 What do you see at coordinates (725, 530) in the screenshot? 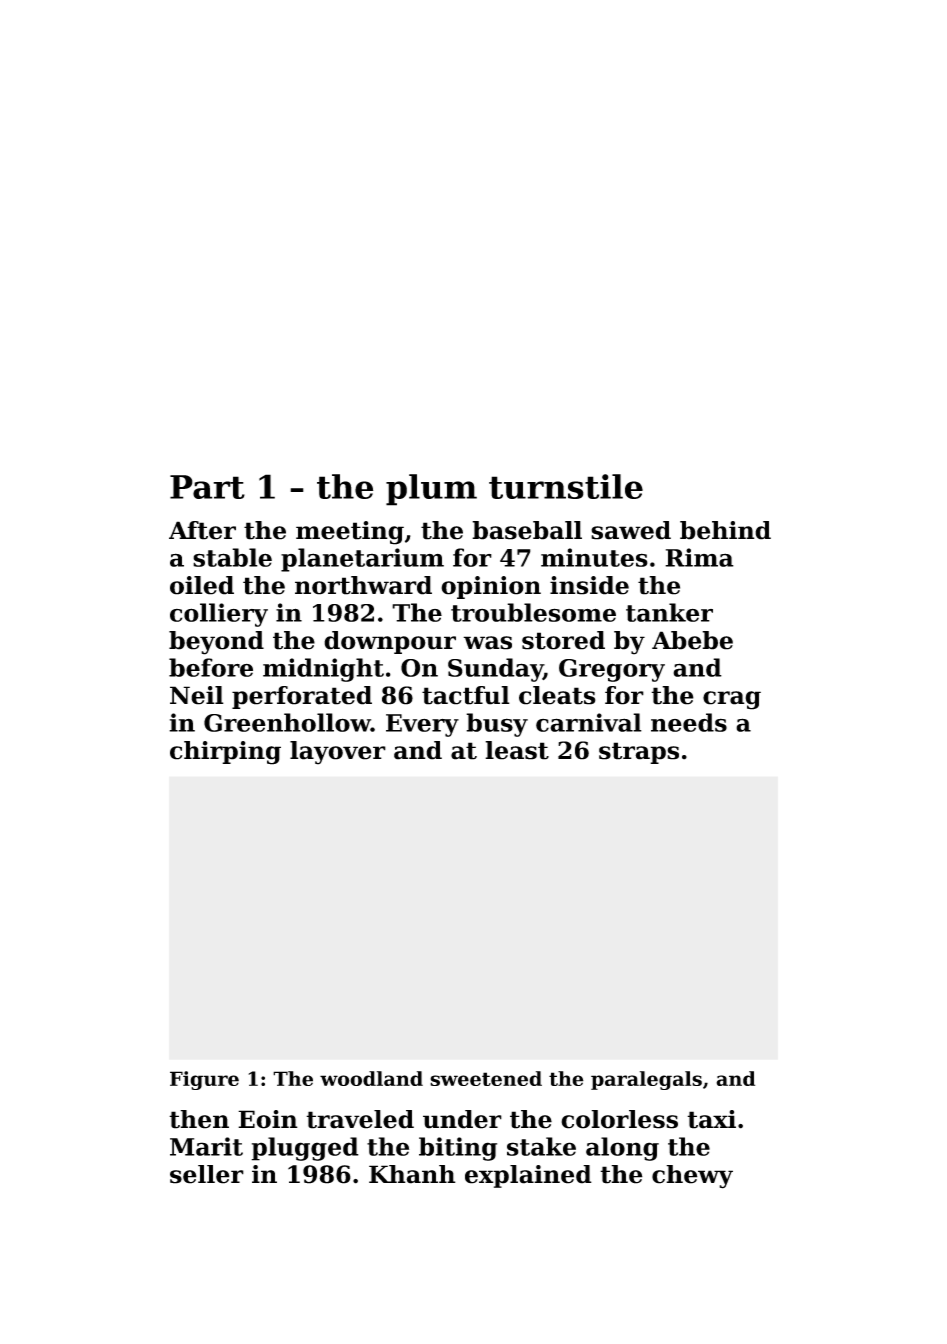
I see `behind` at bounding box center [725, 530].
